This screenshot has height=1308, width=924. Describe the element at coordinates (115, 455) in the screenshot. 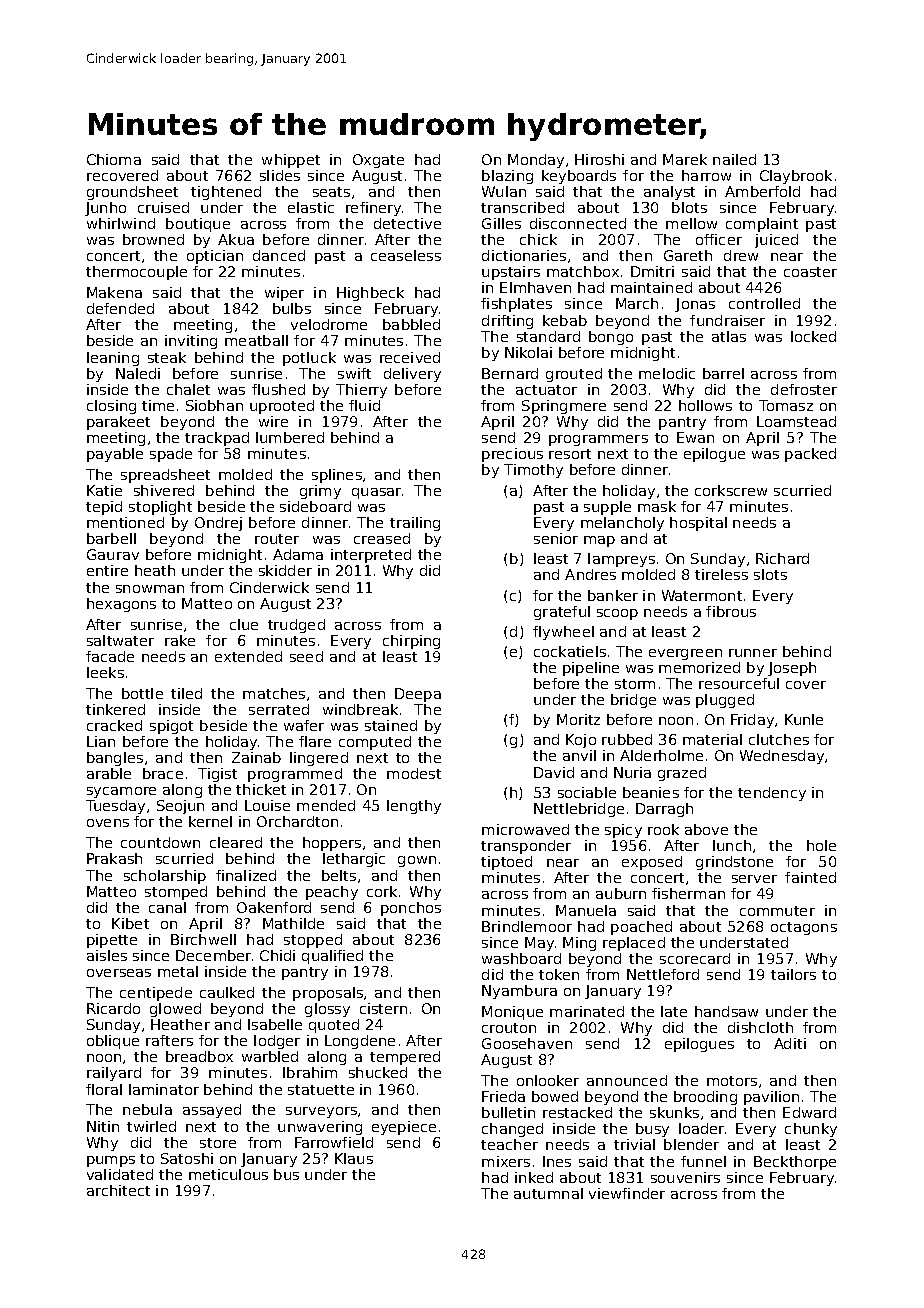

I see `payable` at that location.
